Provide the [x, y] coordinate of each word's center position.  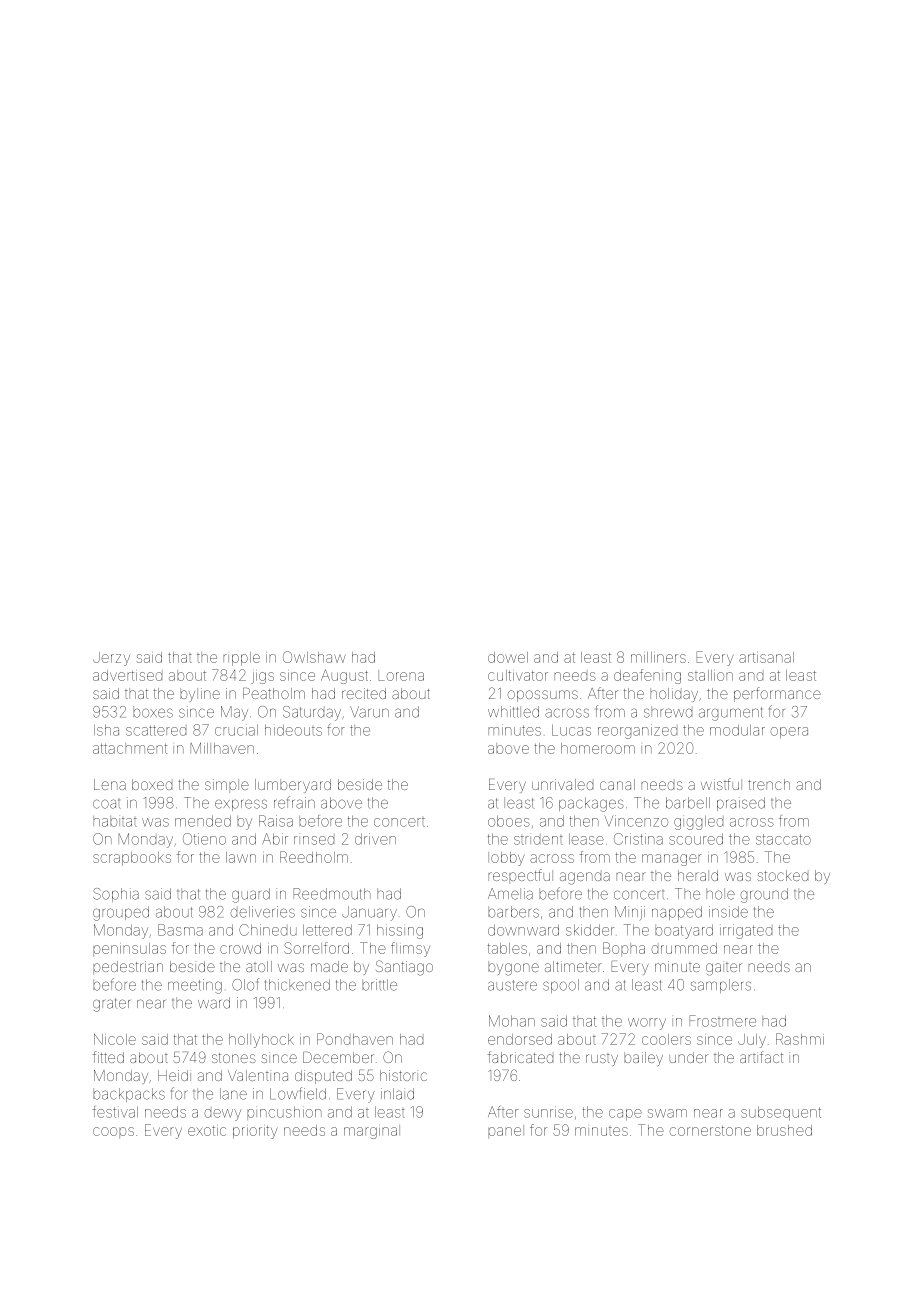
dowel [508, 657]
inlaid [397, 1094]
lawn [241, 857]
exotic [207, 1131]
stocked [782, 875]
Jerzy [111, 659]
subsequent [781, 1113]
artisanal [766, 657]
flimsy [410, 949]
